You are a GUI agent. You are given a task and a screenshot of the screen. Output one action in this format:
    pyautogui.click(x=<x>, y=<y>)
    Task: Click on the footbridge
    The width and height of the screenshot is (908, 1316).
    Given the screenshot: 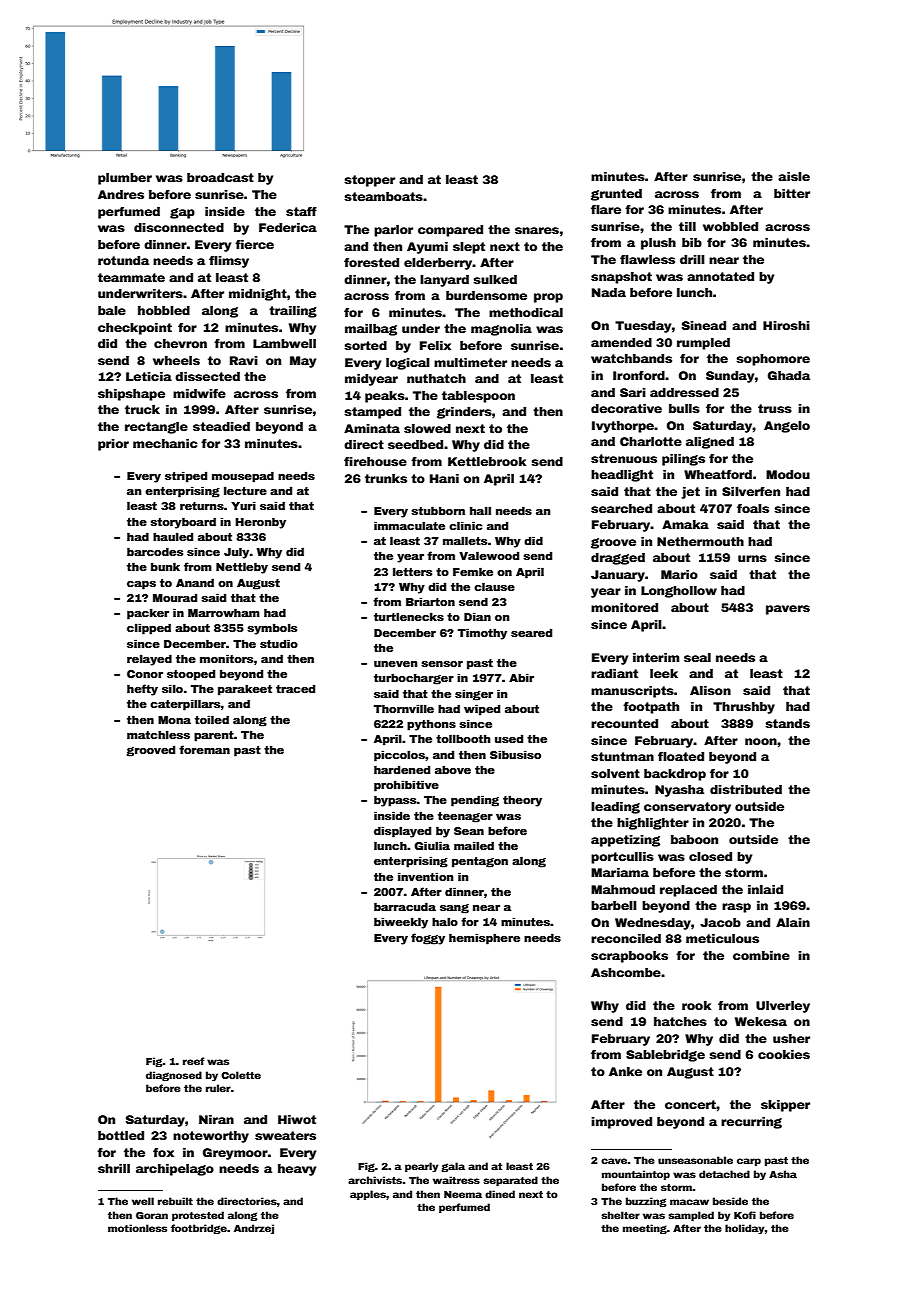 What is the action you would take?
    pyautogui.click(x=199, y=1229)
